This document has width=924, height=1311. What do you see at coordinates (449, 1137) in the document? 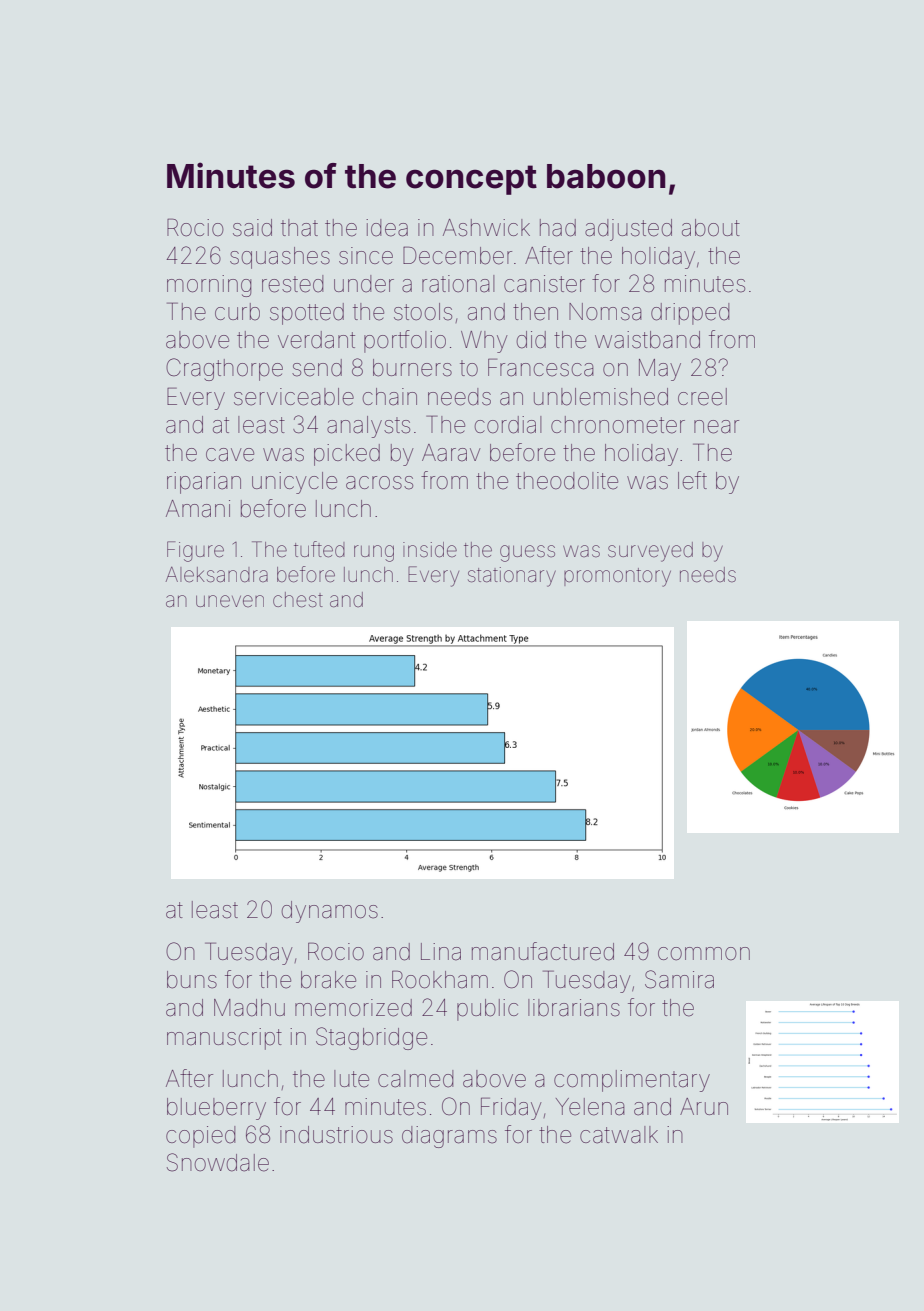
I see `diagrams` at bounding box center [449, 1137].
